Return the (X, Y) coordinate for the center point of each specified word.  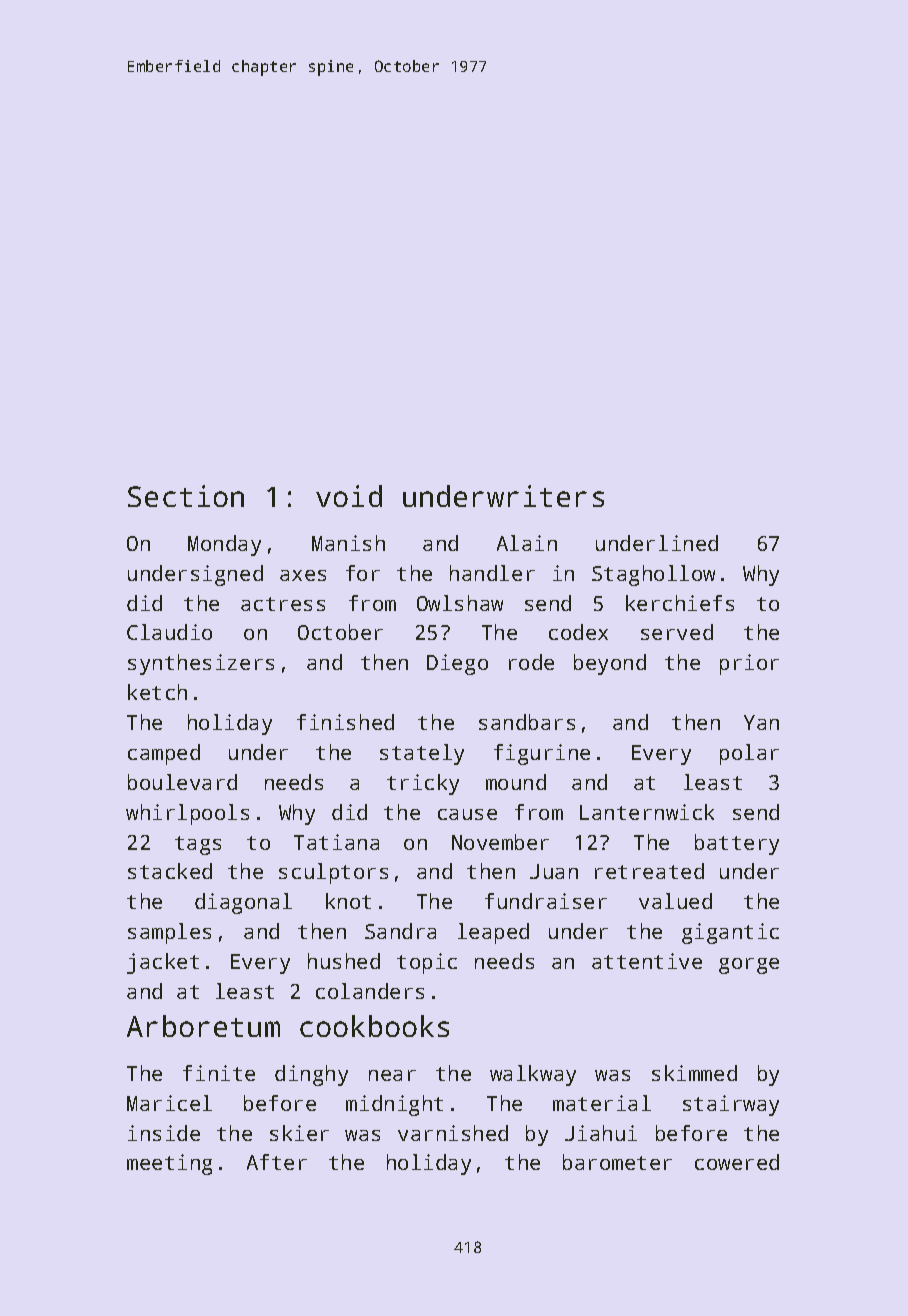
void (349, 496)
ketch (157, 692)
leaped (493, 933)
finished (345, 722)
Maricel (169, 1103)
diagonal (243, 903)
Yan (761, 722)
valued (675, 901)
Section (186, 496)
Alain (527, 543)
